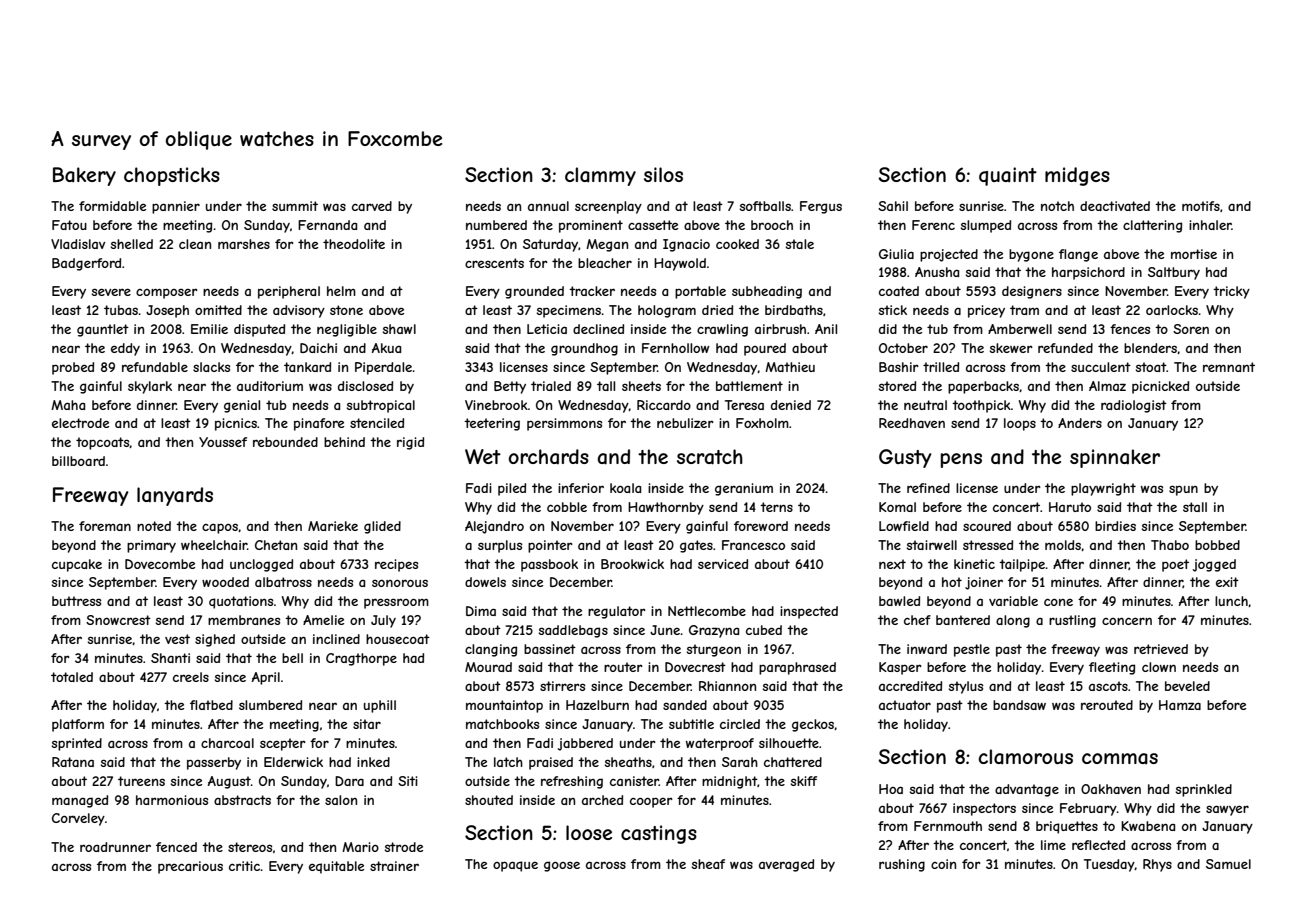  What do you see at coordinates (1115, 458) in the screenshot?
I see `spinnaker` at bounding box center [1115, 458].
